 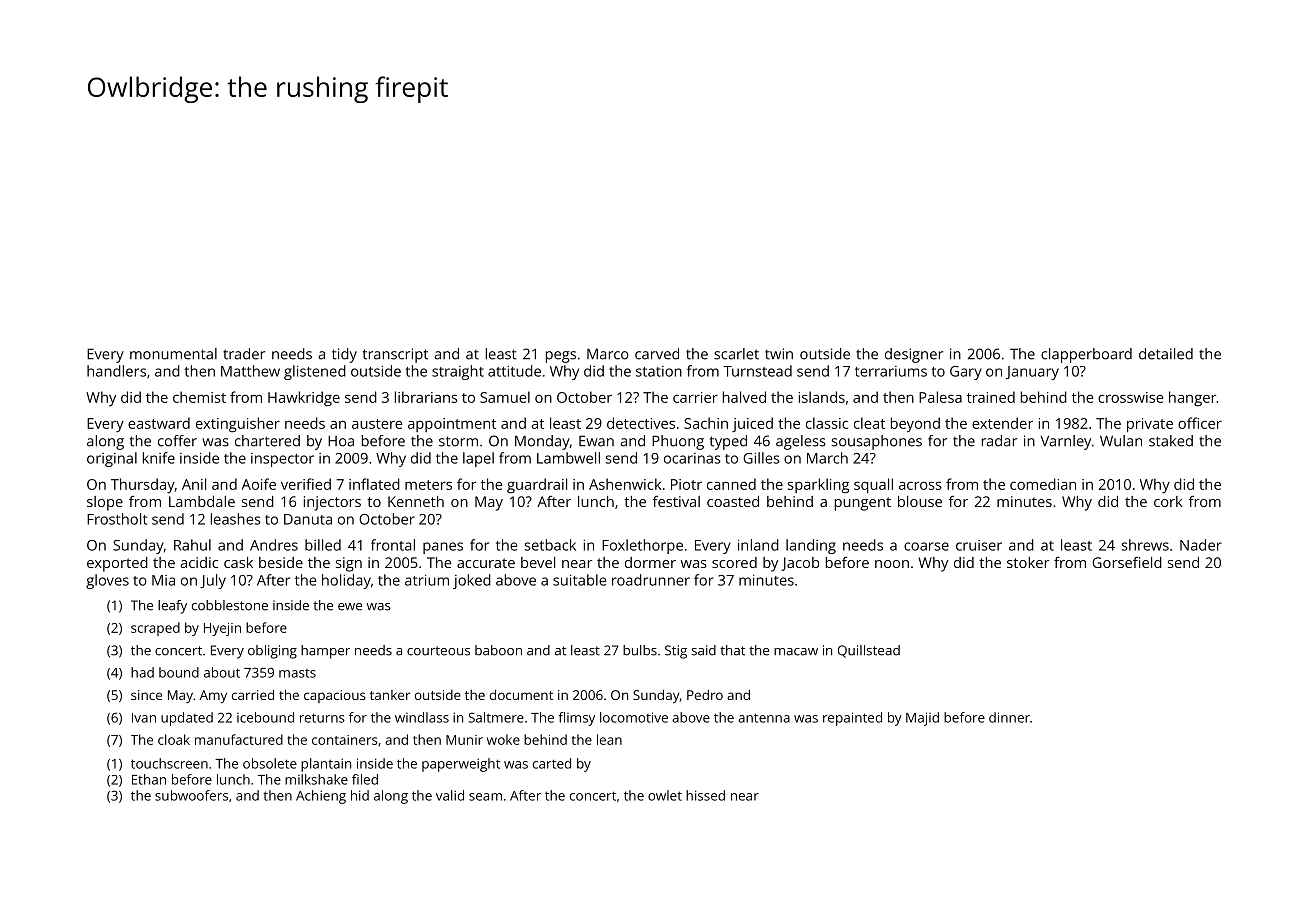 I want to click on exported, so click(x=117, y=564).
